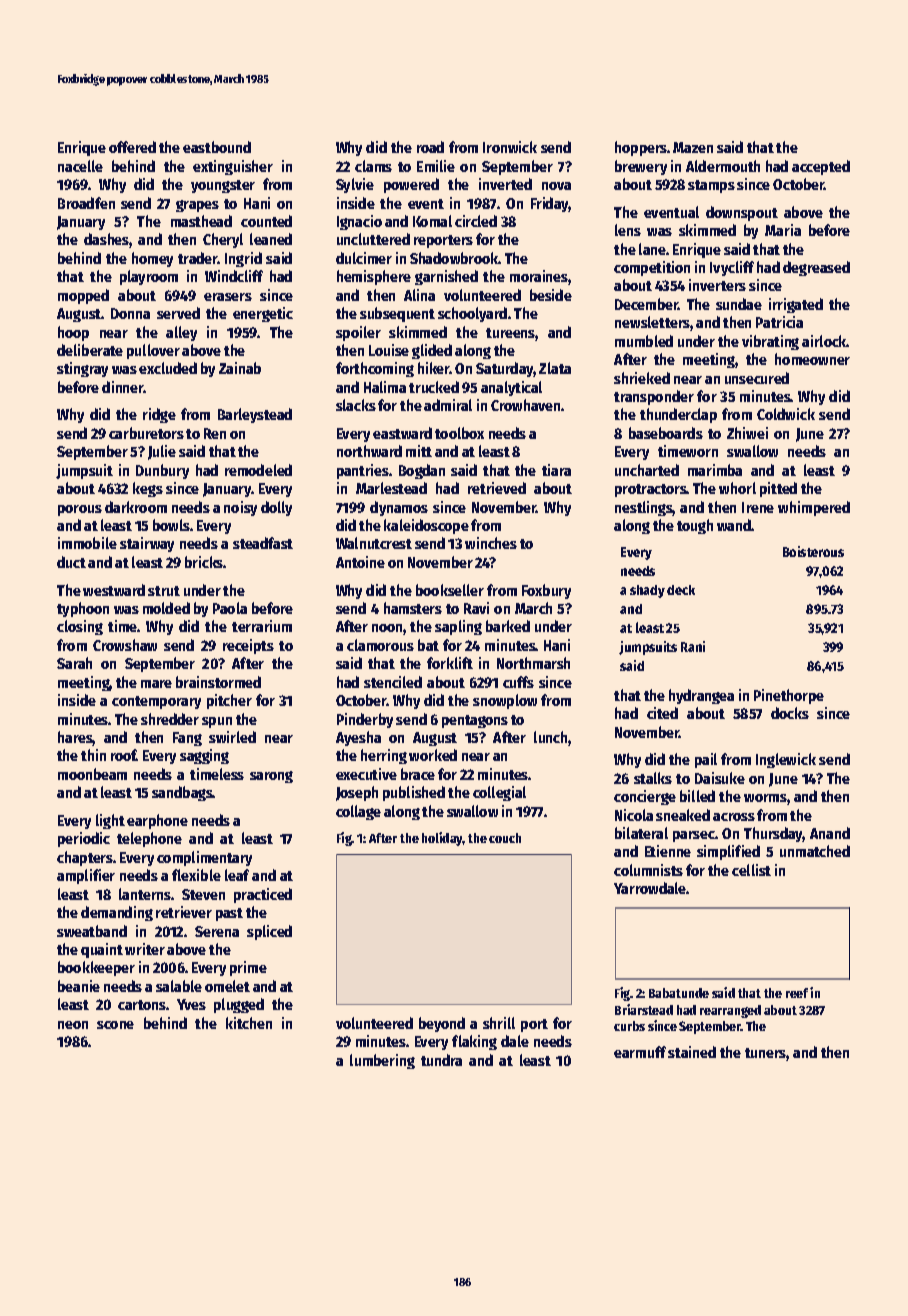 The width and height of the screenshot is (908, 1316). I want to click on prime, so click(248, 968).
